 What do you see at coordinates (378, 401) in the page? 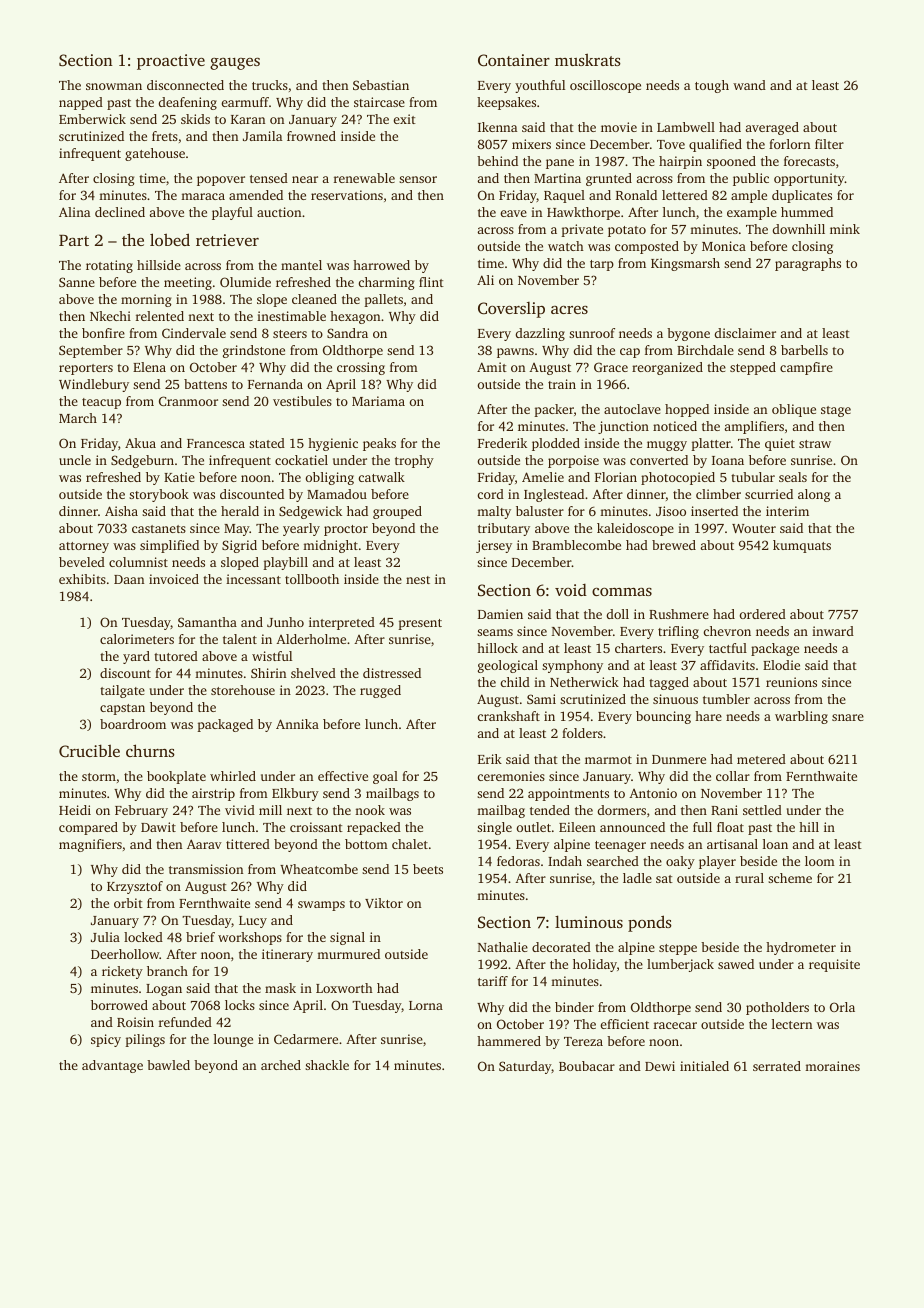
I see `Mariama` at bounding box center [378, 401].
